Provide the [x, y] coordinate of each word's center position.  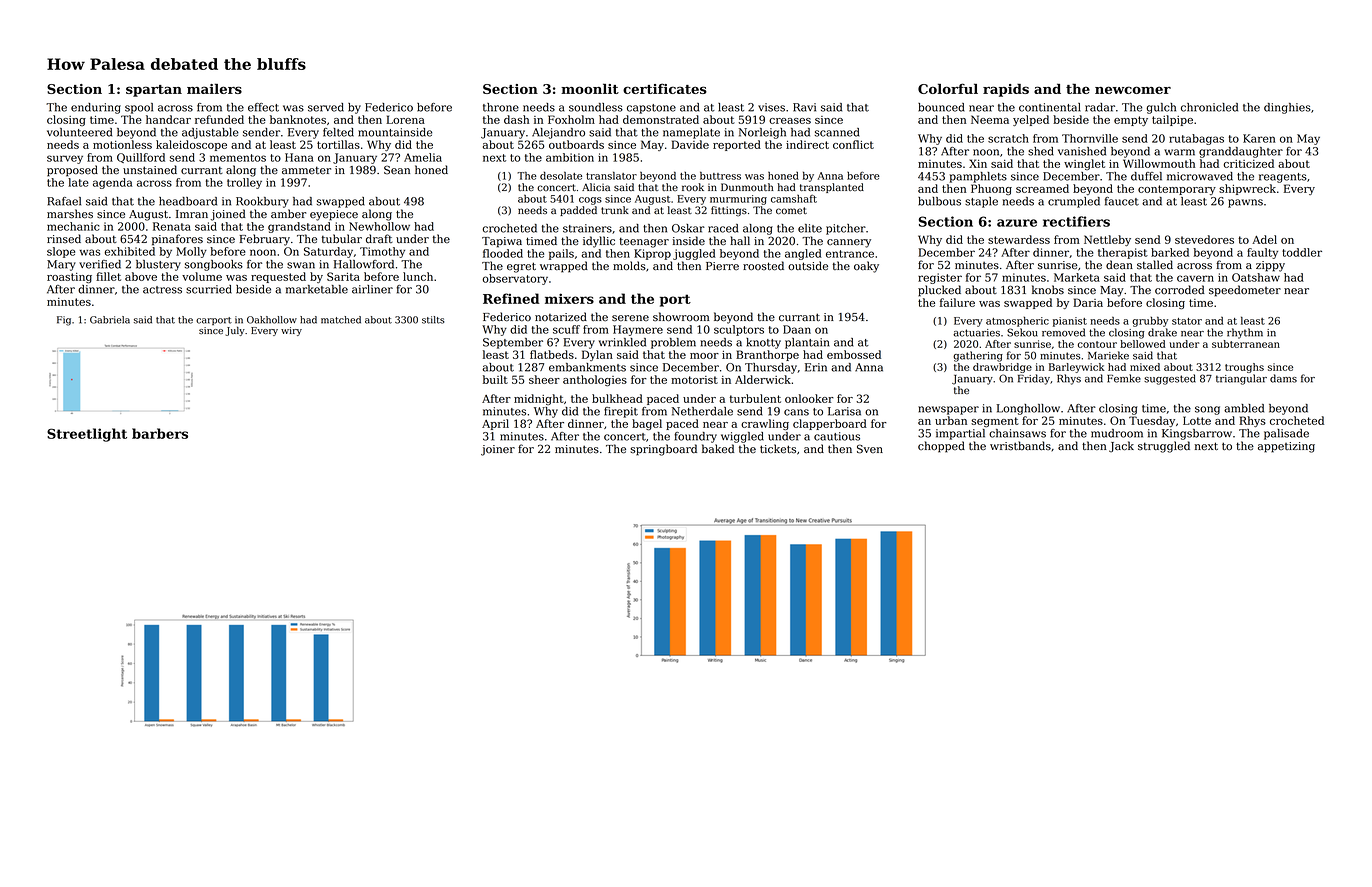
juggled [694, 254]
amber [288, 214]
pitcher [846, 229]
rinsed [64, 239]
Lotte [1197, 420]
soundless [596, 107]
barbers [160, 433]
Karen [1259, 138]
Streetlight [87, 435]
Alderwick [763, 379]
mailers [214, 88]
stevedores [1204, 239]
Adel [1264, 239]
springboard [664, 450]
